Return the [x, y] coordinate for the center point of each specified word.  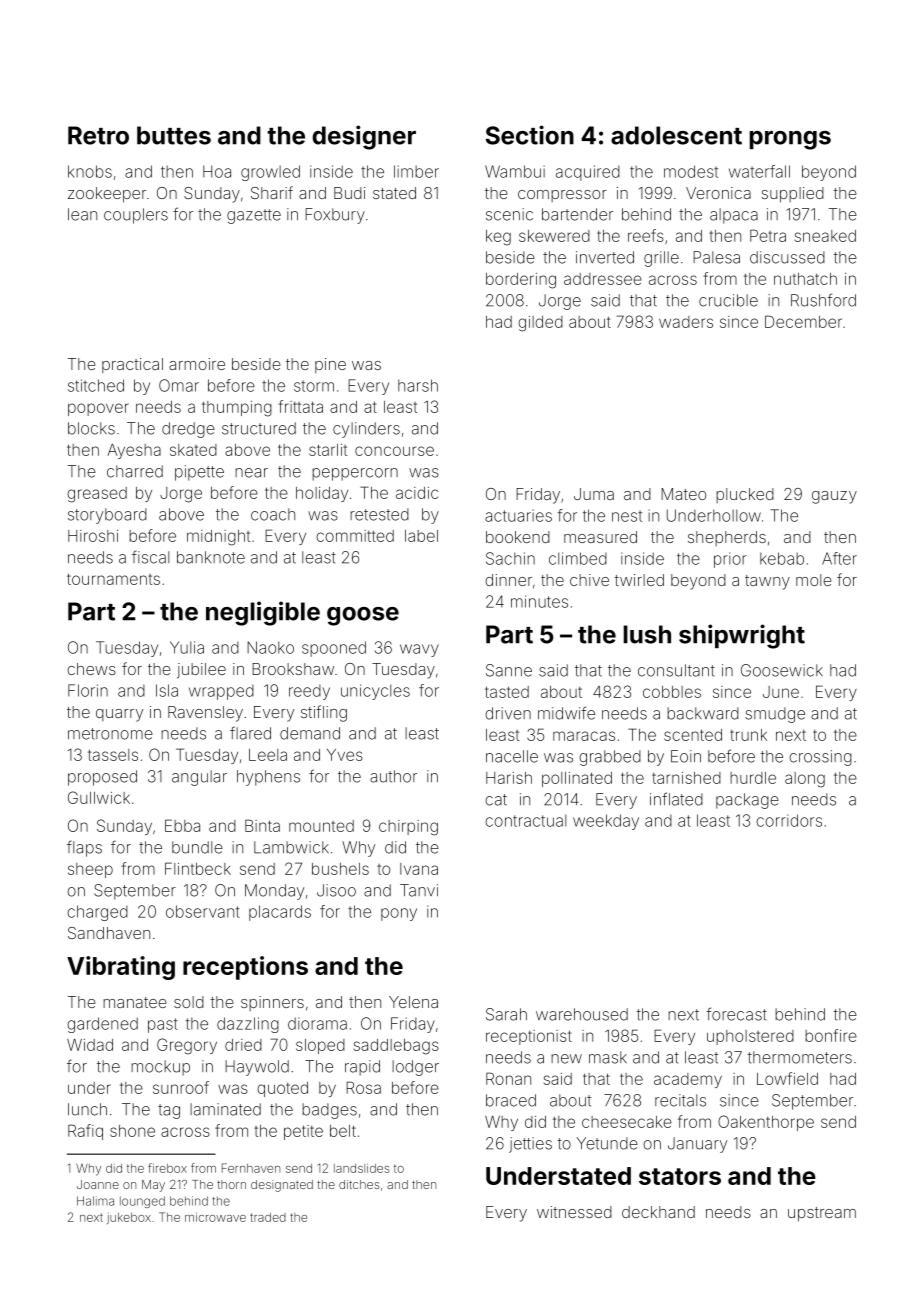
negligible [263, 613]
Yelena [413, 1002]
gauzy [834, 497]
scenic [509, 214]
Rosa [363, 1087]
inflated [676, 799]
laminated [225, 1109]
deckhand [658, 1212]
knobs [90, 171]
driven [508, 713]
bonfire [831, 1035]
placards [280, 913]
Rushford [823, 300]
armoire [197, 364]
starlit [328, 450]
